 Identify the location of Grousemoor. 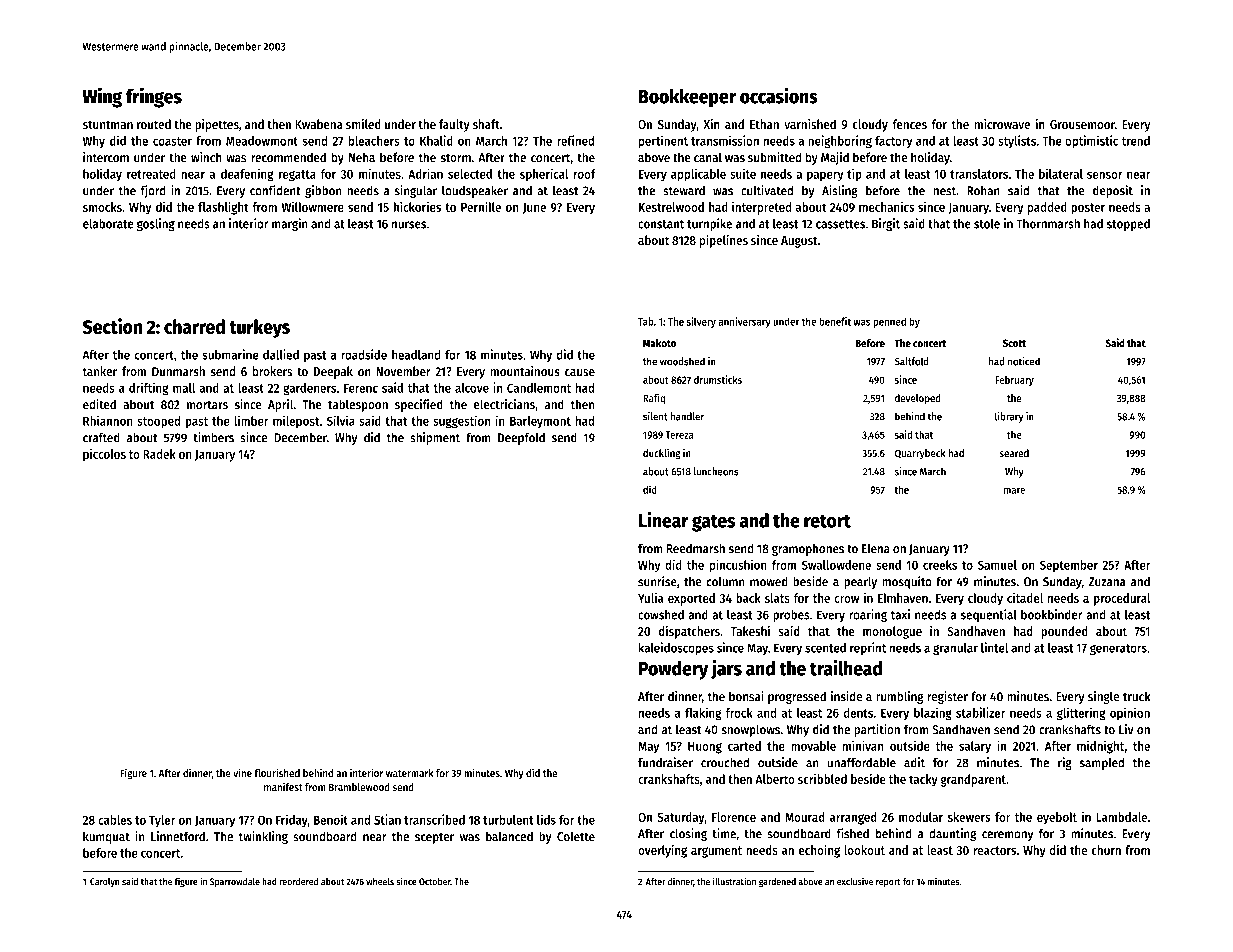
(1082, 124).
